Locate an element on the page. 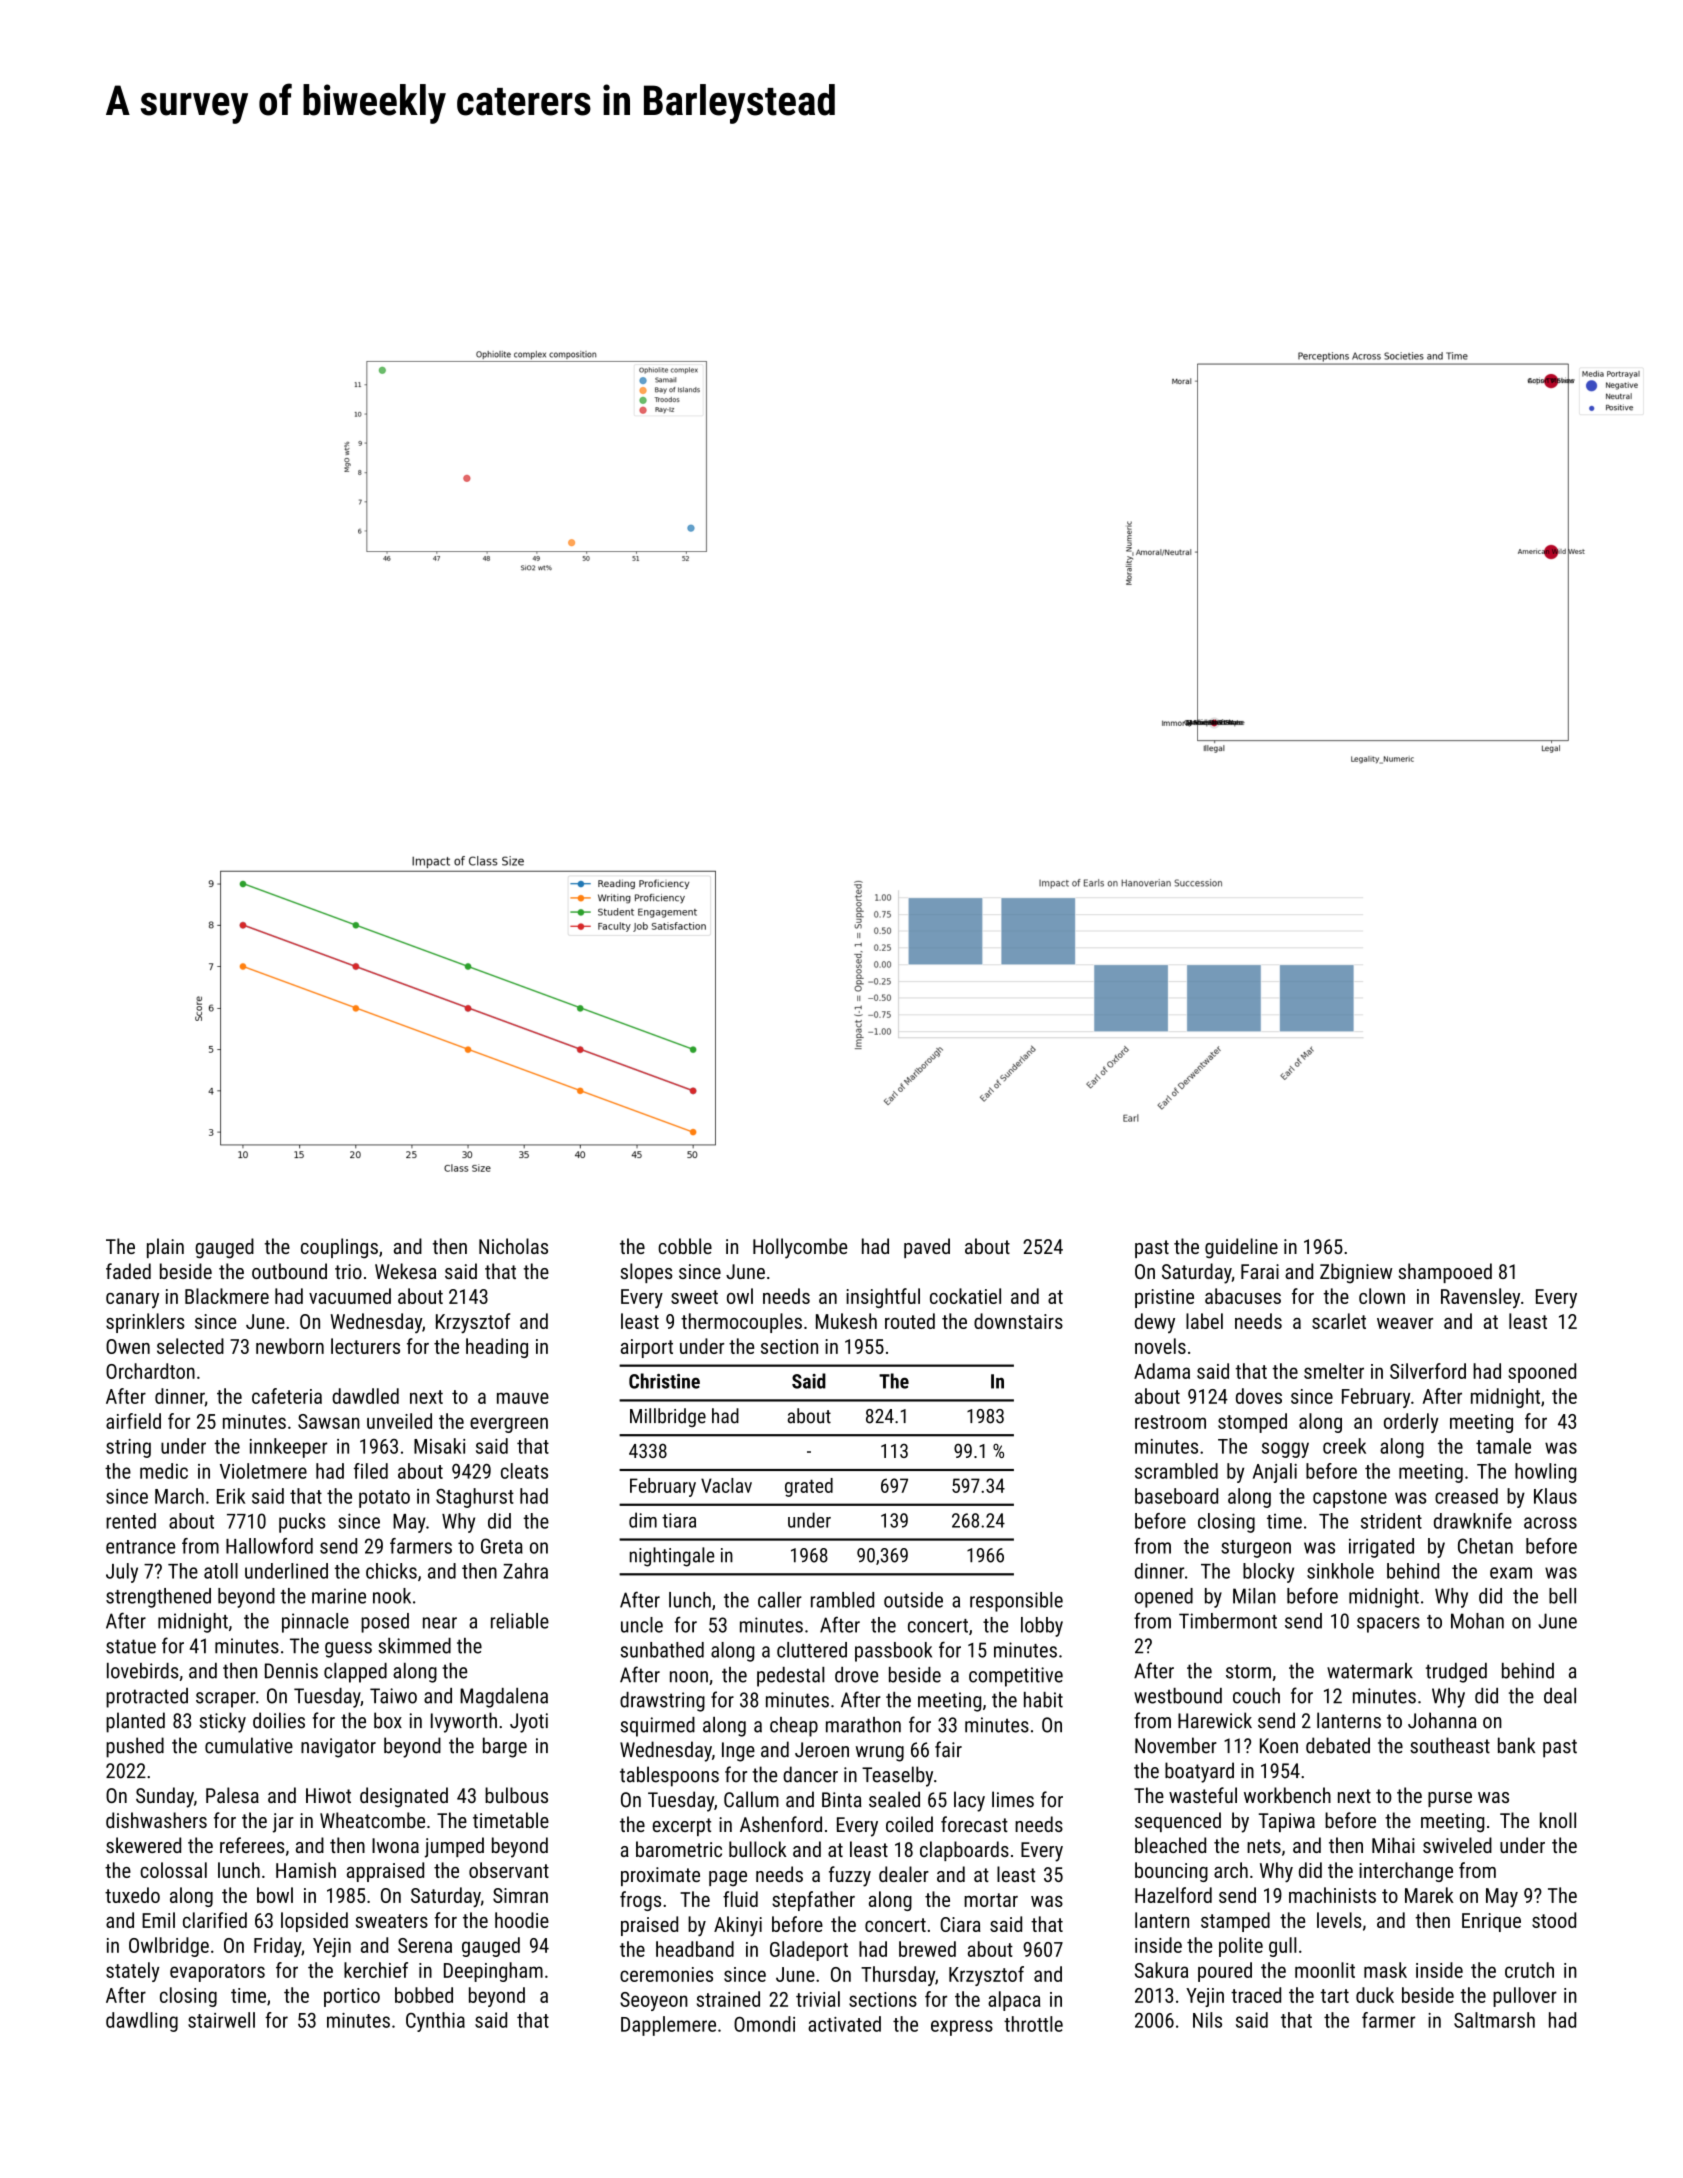  shampooed is located at coordinates (1445, 1273).
